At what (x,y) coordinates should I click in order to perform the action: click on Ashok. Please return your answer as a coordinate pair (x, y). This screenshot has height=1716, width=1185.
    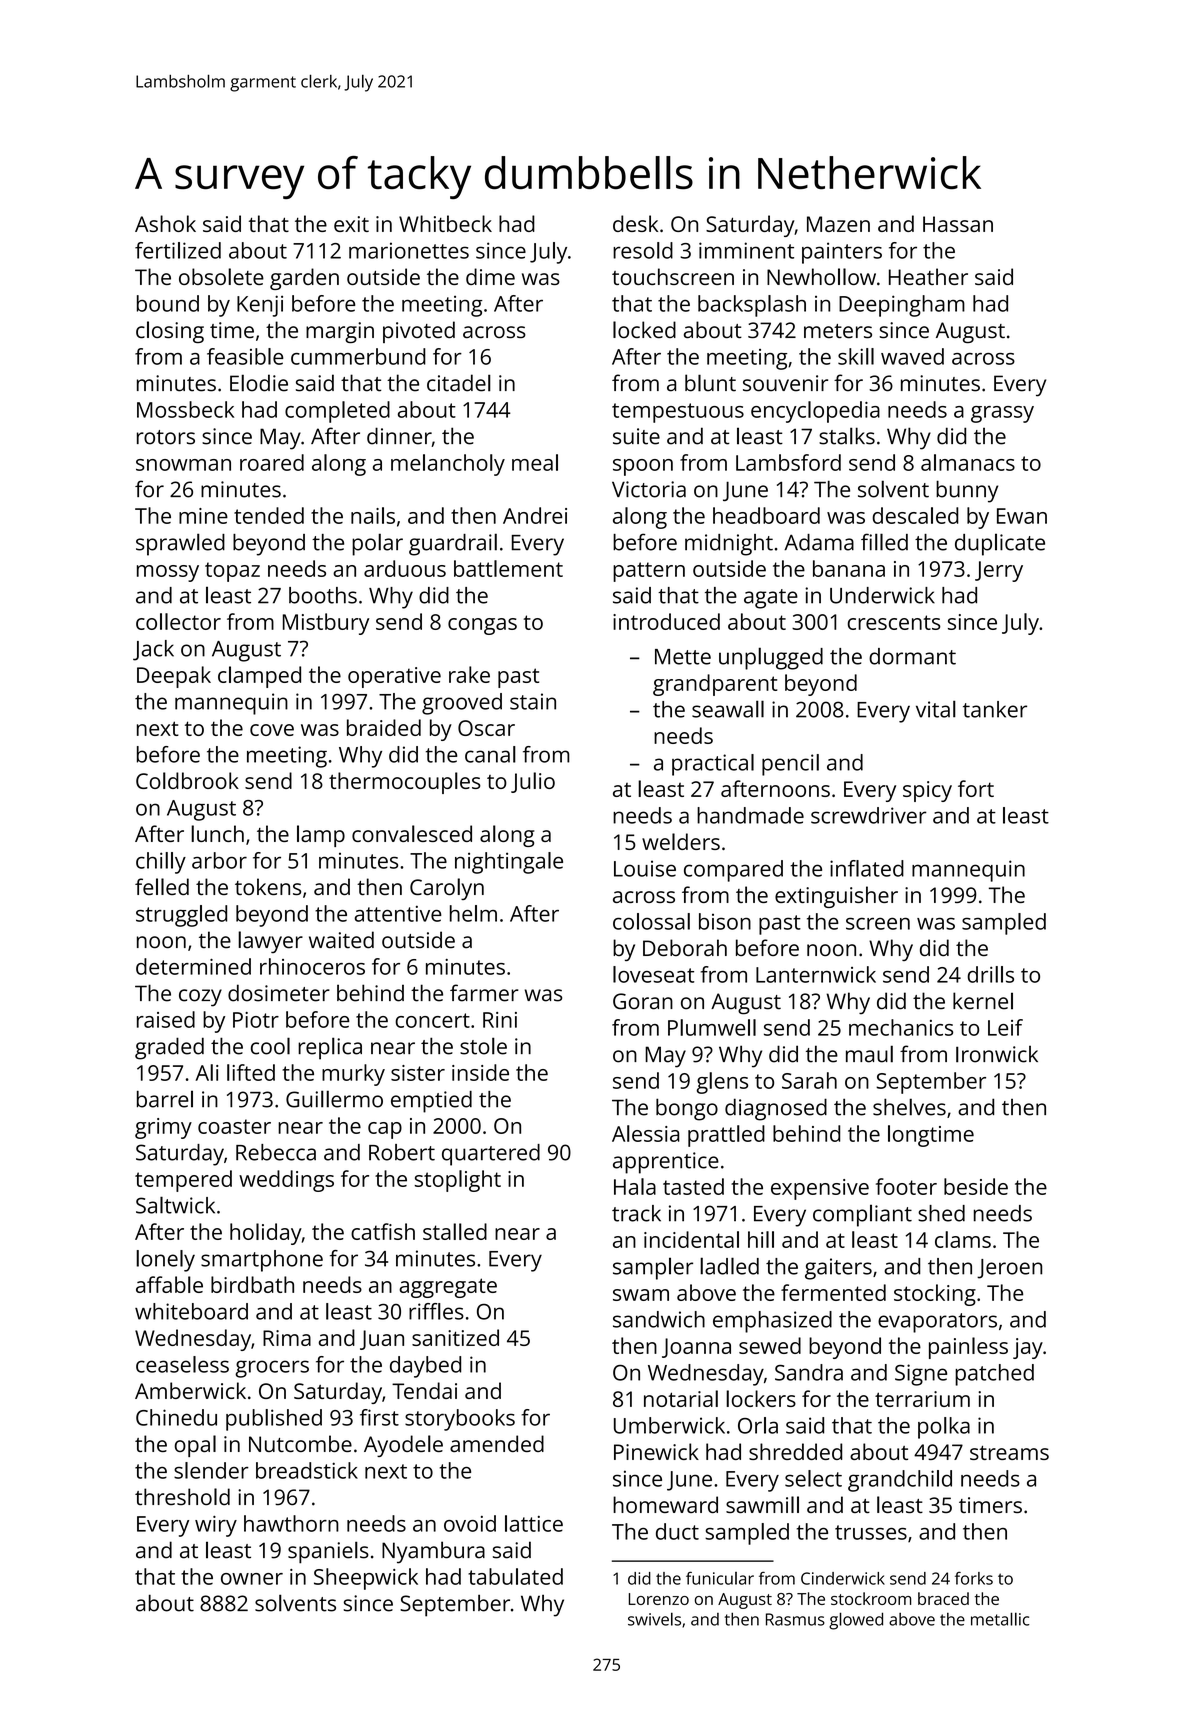
    Looking at the image, I should click on (165, 223).
